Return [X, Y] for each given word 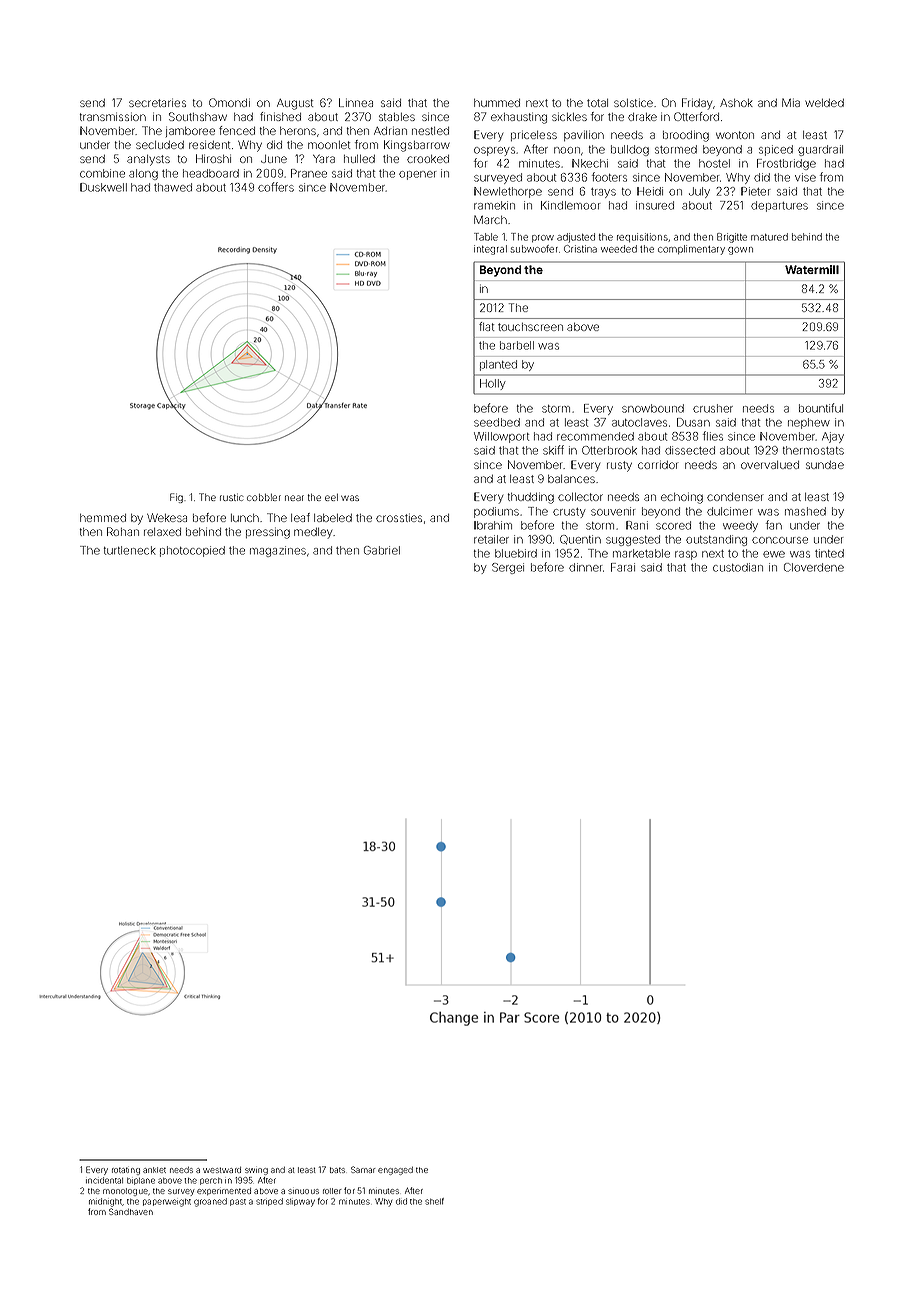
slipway [300, 1203]
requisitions [642, 237]
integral [490, 250]
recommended [595, 436]
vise [805, 177]
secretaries [157, 102]
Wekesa [167, 517]
